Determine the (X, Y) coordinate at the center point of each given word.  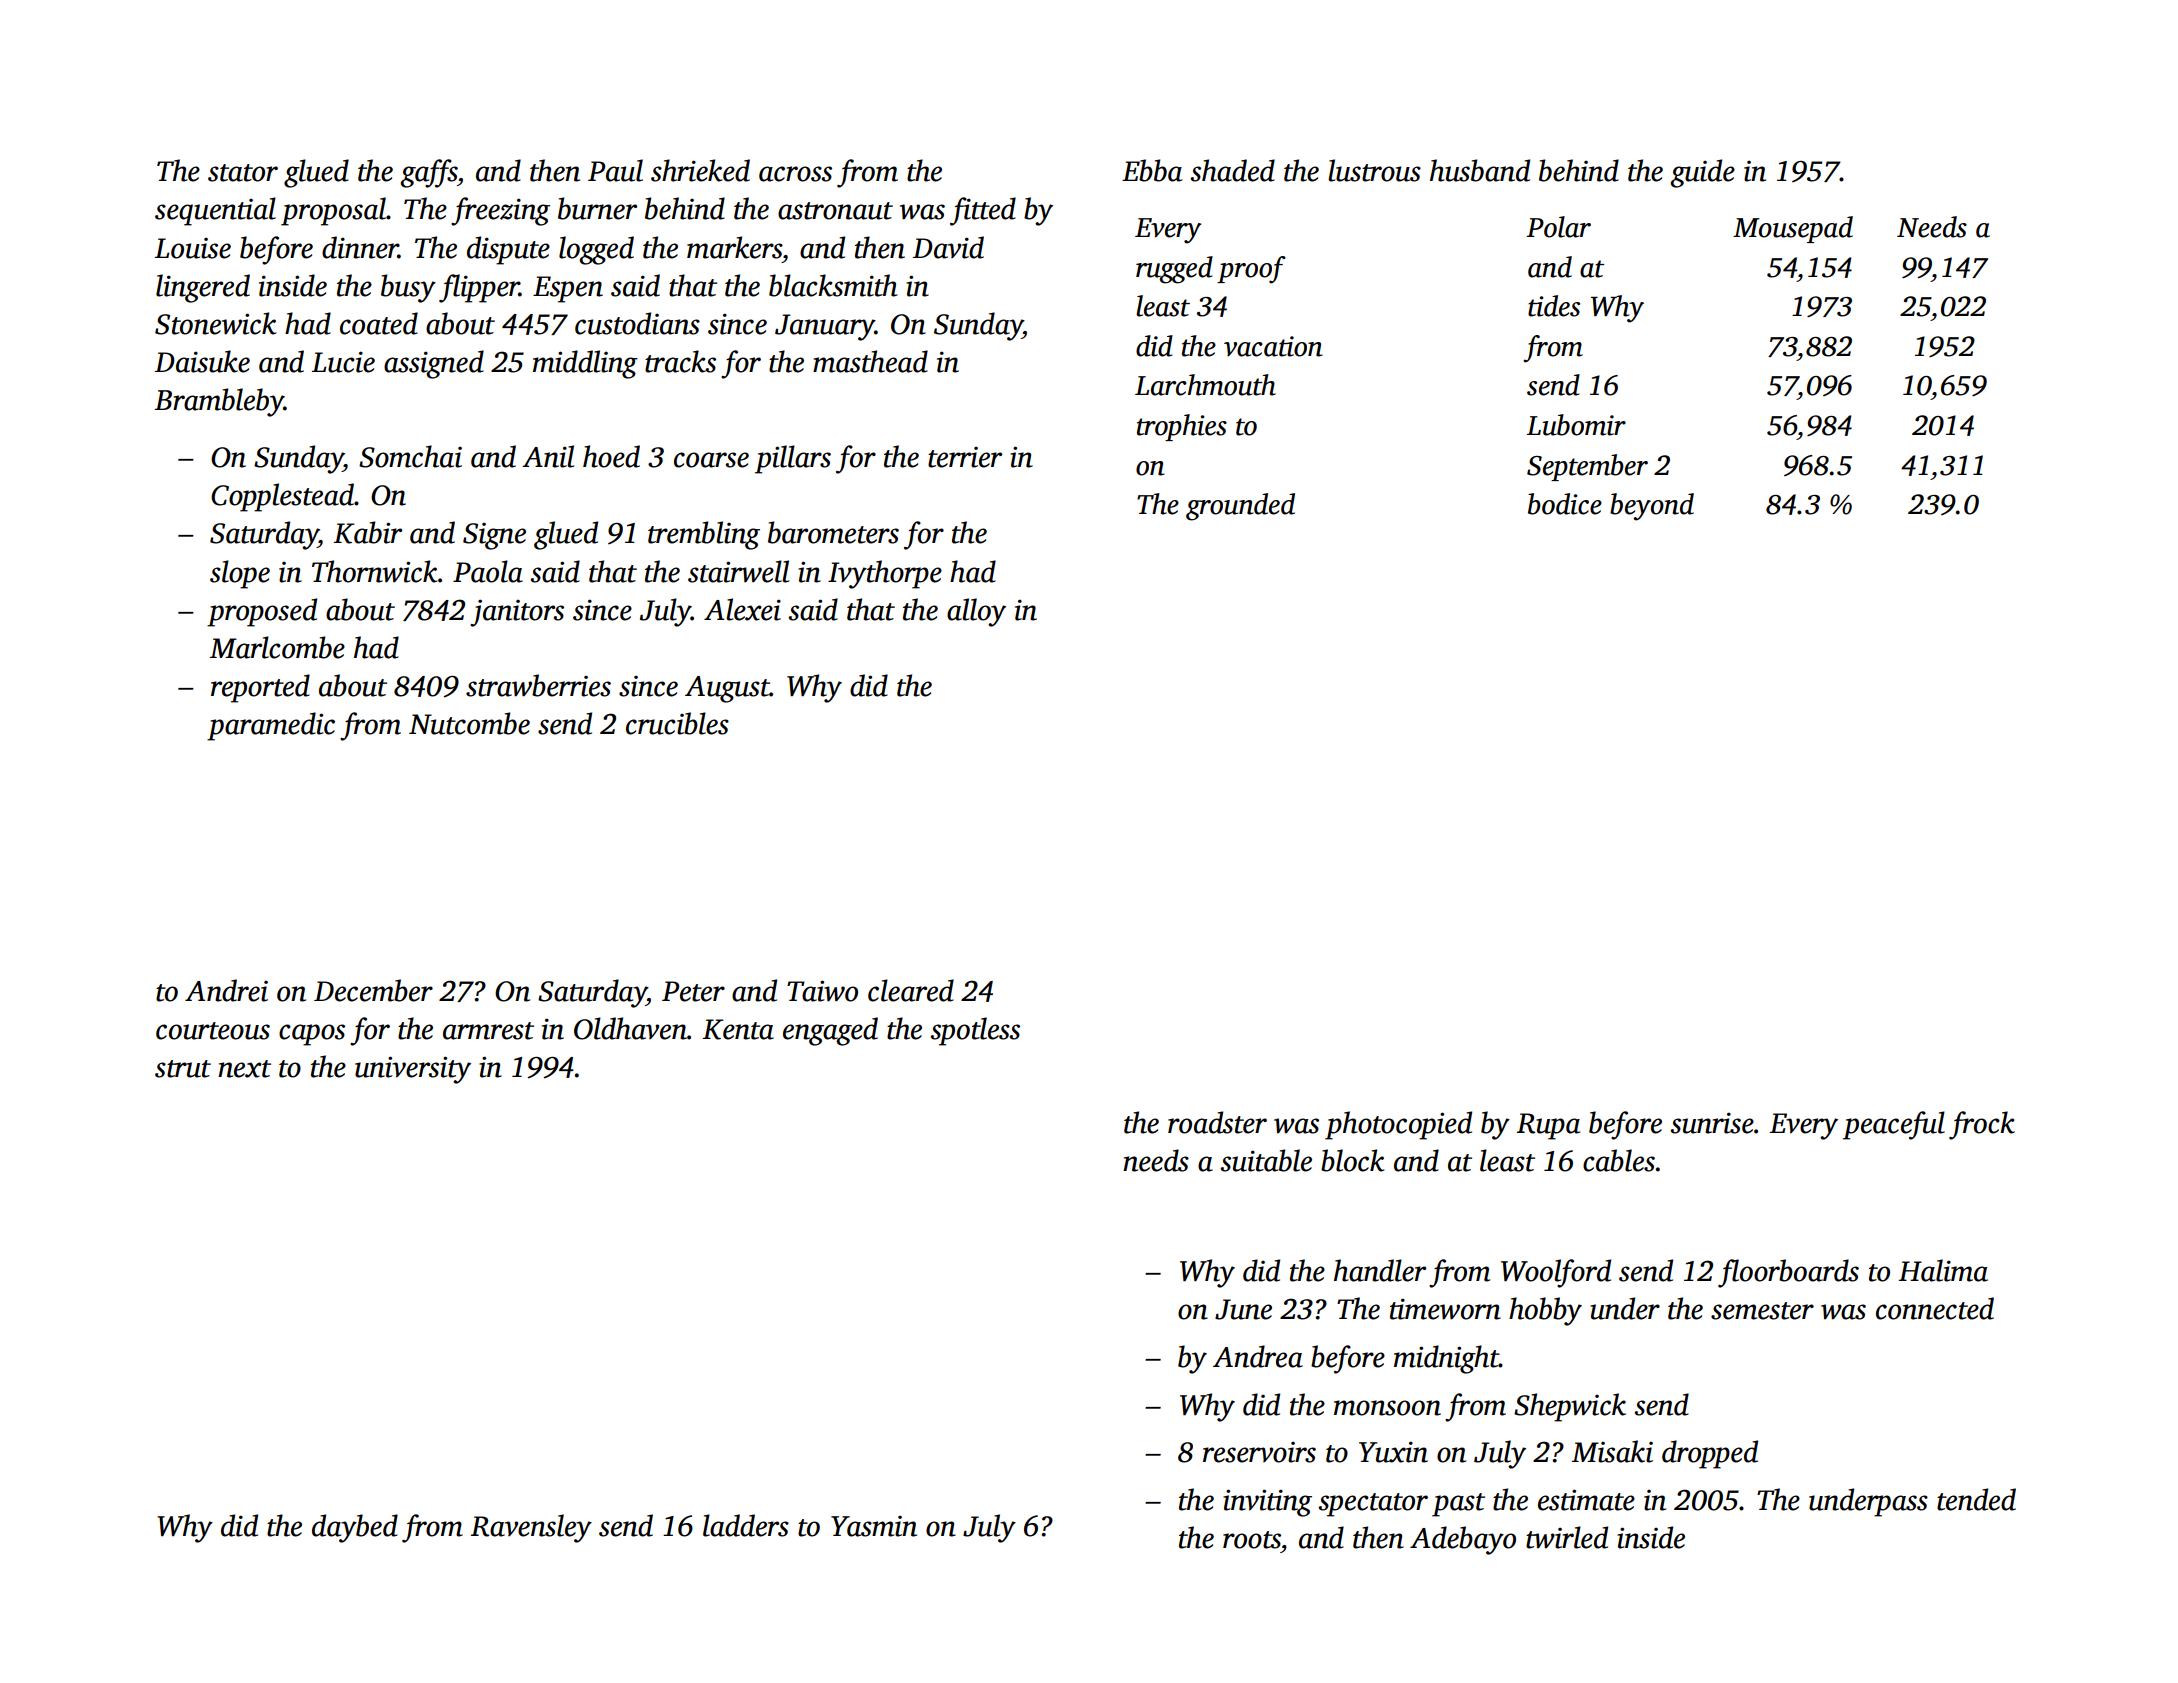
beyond (1652, 507)
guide (1702, 173)
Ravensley (531, 1528)
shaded (1232, 170)
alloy (976, 612)
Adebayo (1463, 1540)
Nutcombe (469, 723)
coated (379, 323)
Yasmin (874, 1526)
